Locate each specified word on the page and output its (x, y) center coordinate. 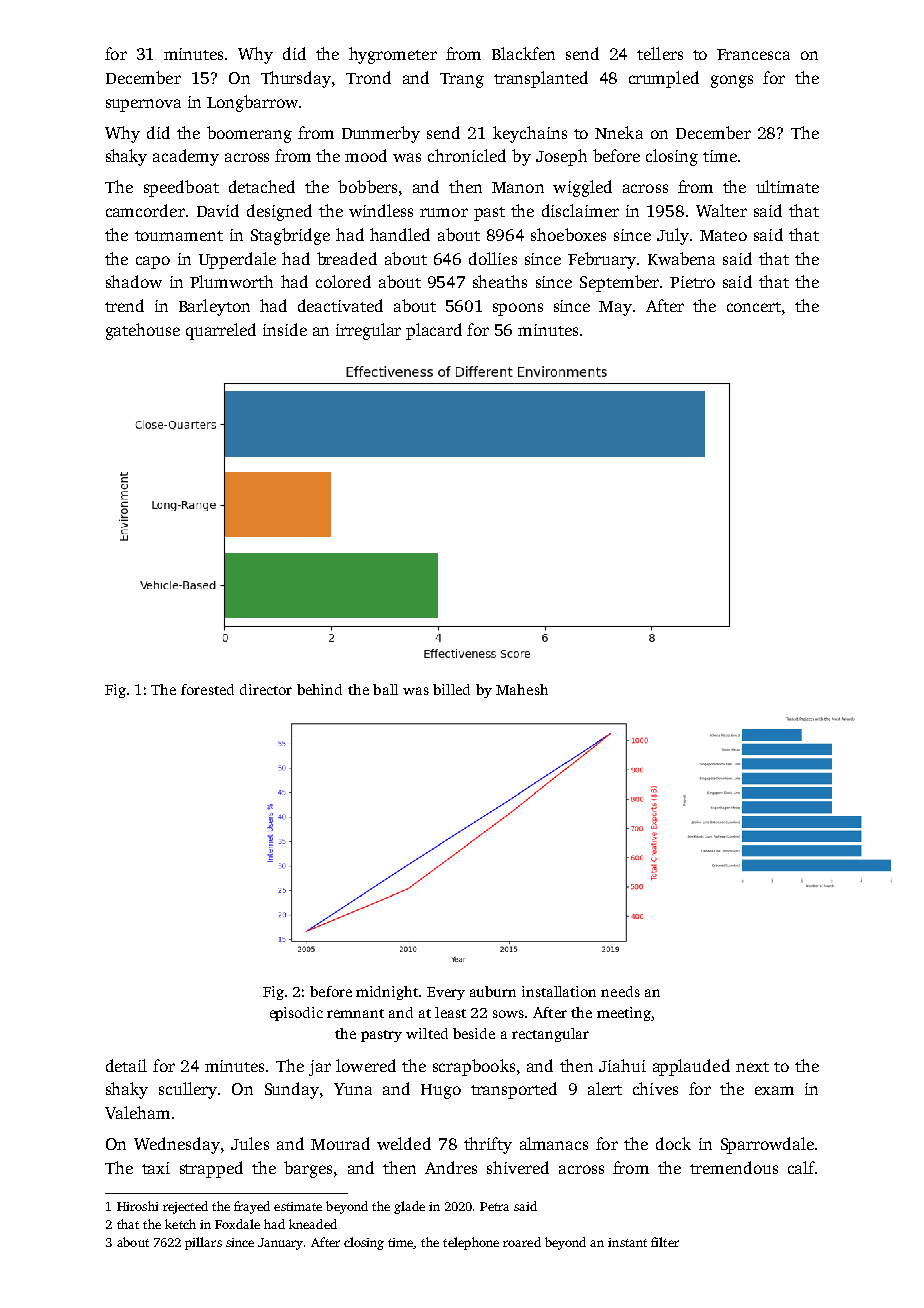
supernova (143, 105)
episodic (296, 1014)
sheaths (500, 281)
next (752, 1067)
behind (319, 689)
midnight (387, 993)
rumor (444, 212)
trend (124, 305)
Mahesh (522, 689)
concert (754, 307)
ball (385, 689)
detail (126, 1065)
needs (620, 991)
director (266, 689)
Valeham (137, 1112)
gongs (732, 81)
